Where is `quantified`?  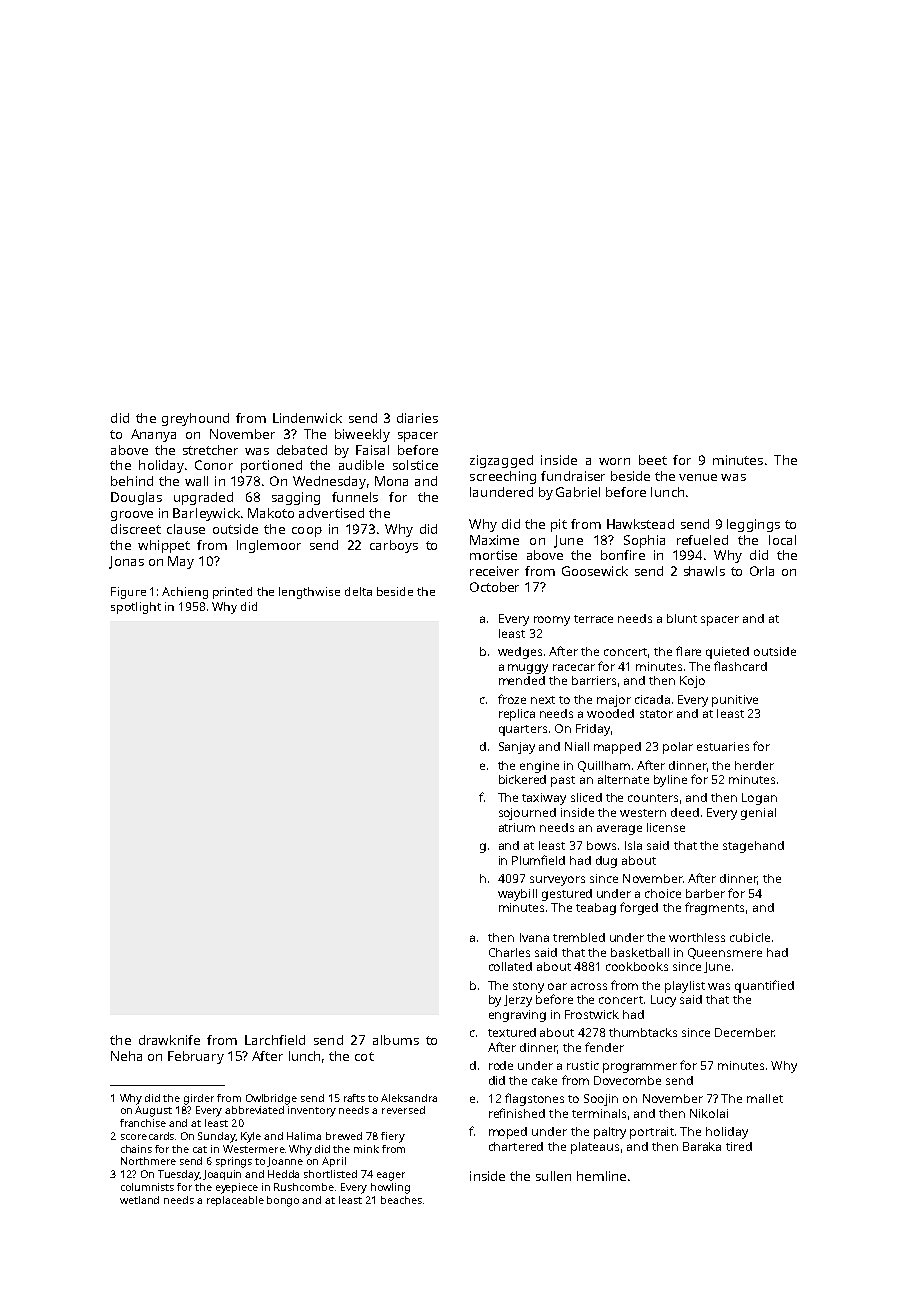 quantified is located at coordinates (764, 986).
